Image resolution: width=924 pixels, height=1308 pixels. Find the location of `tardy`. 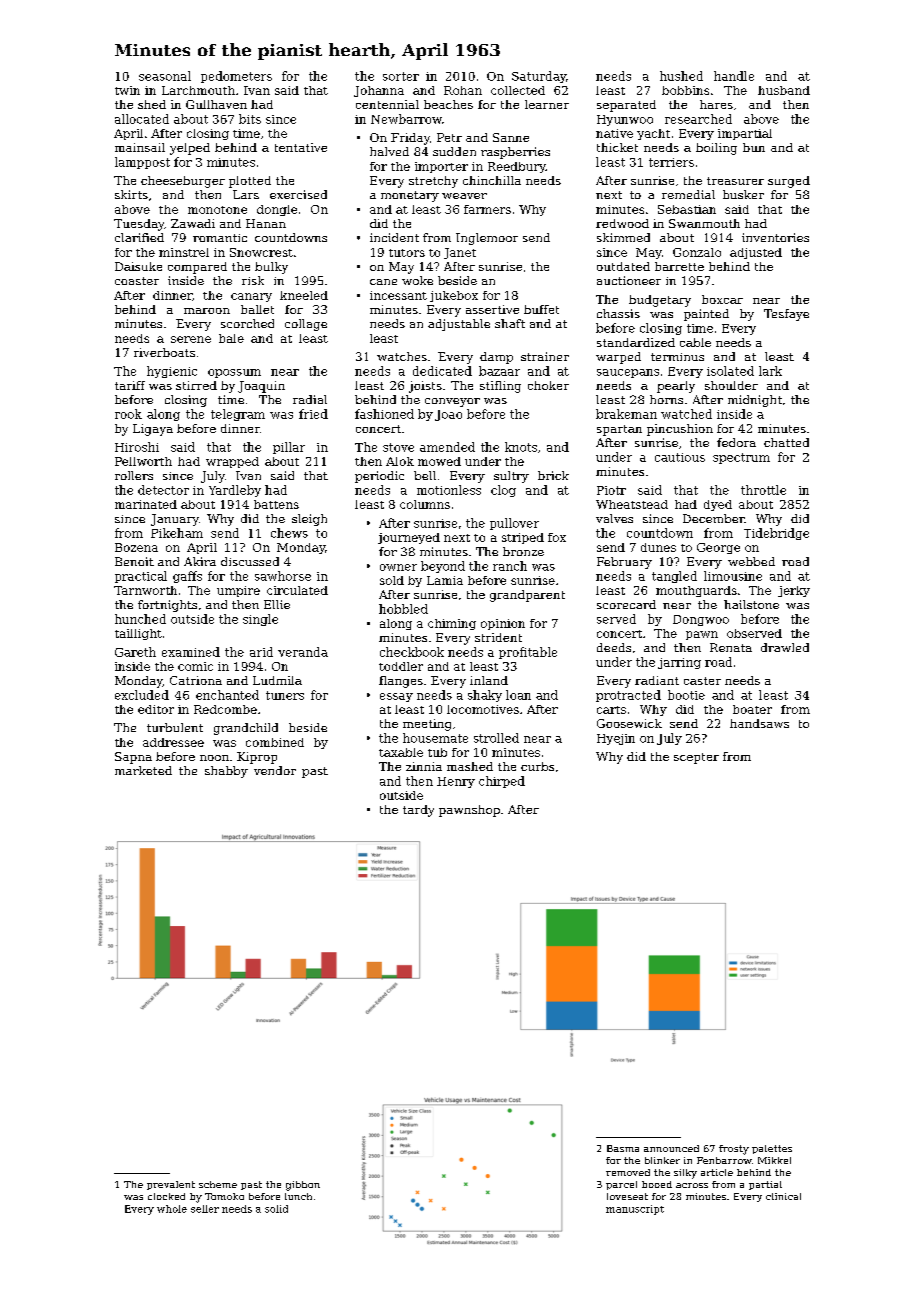

tardy is located at coordinates (418, 811).
